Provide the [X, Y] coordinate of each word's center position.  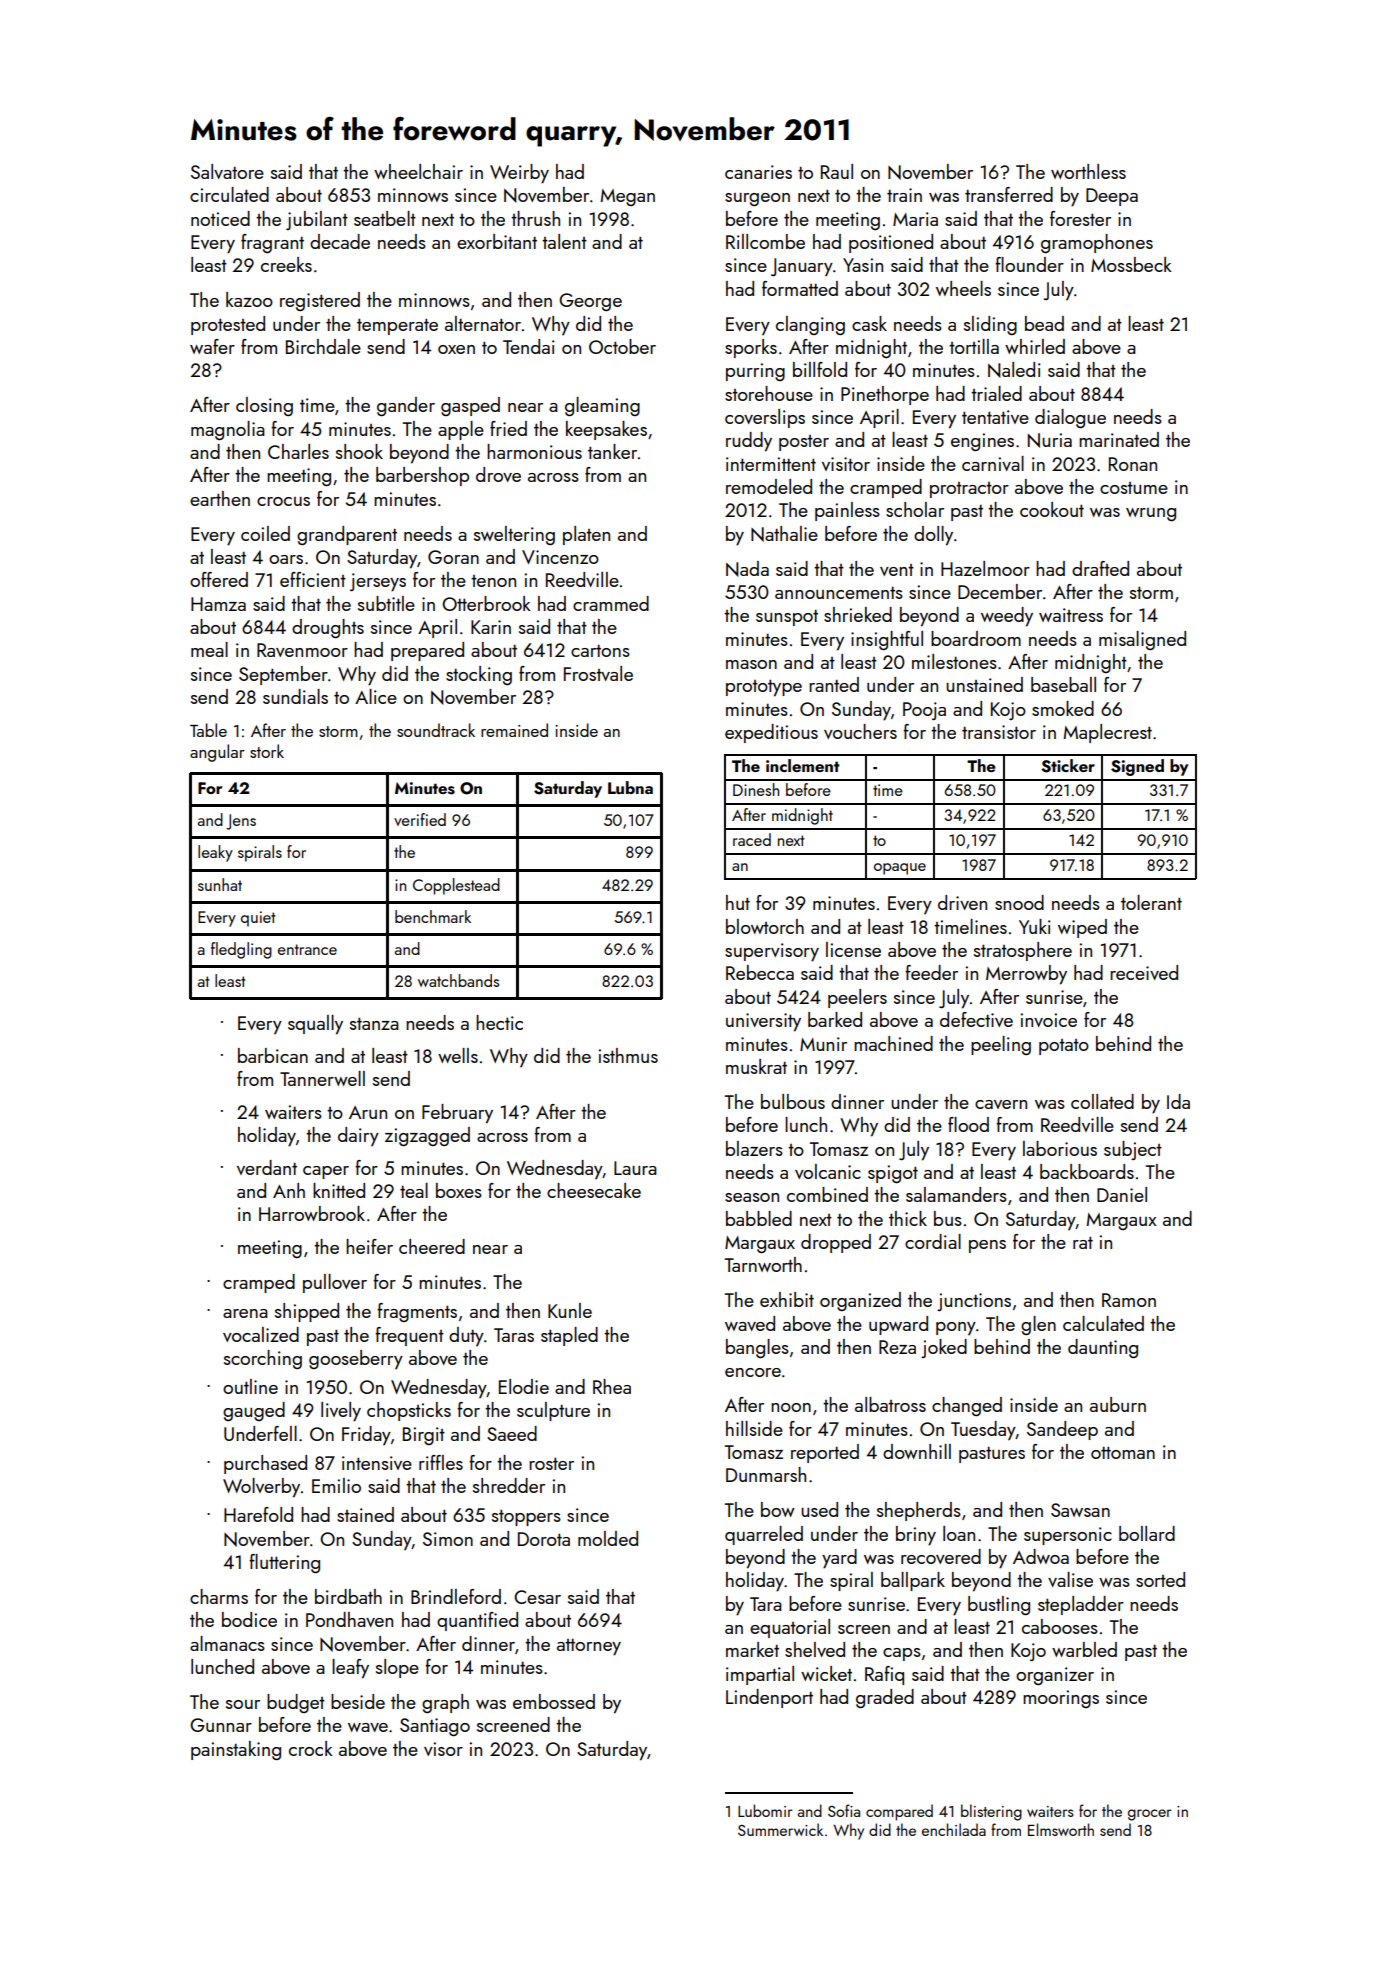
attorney [589, 1647]
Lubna [630, 787]
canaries [758, 172]
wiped [1082, 928]
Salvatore [227, 171]
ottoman [1123, 1453]
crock [311, 1748]
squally [315, 1025]
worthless [1088, 171]
